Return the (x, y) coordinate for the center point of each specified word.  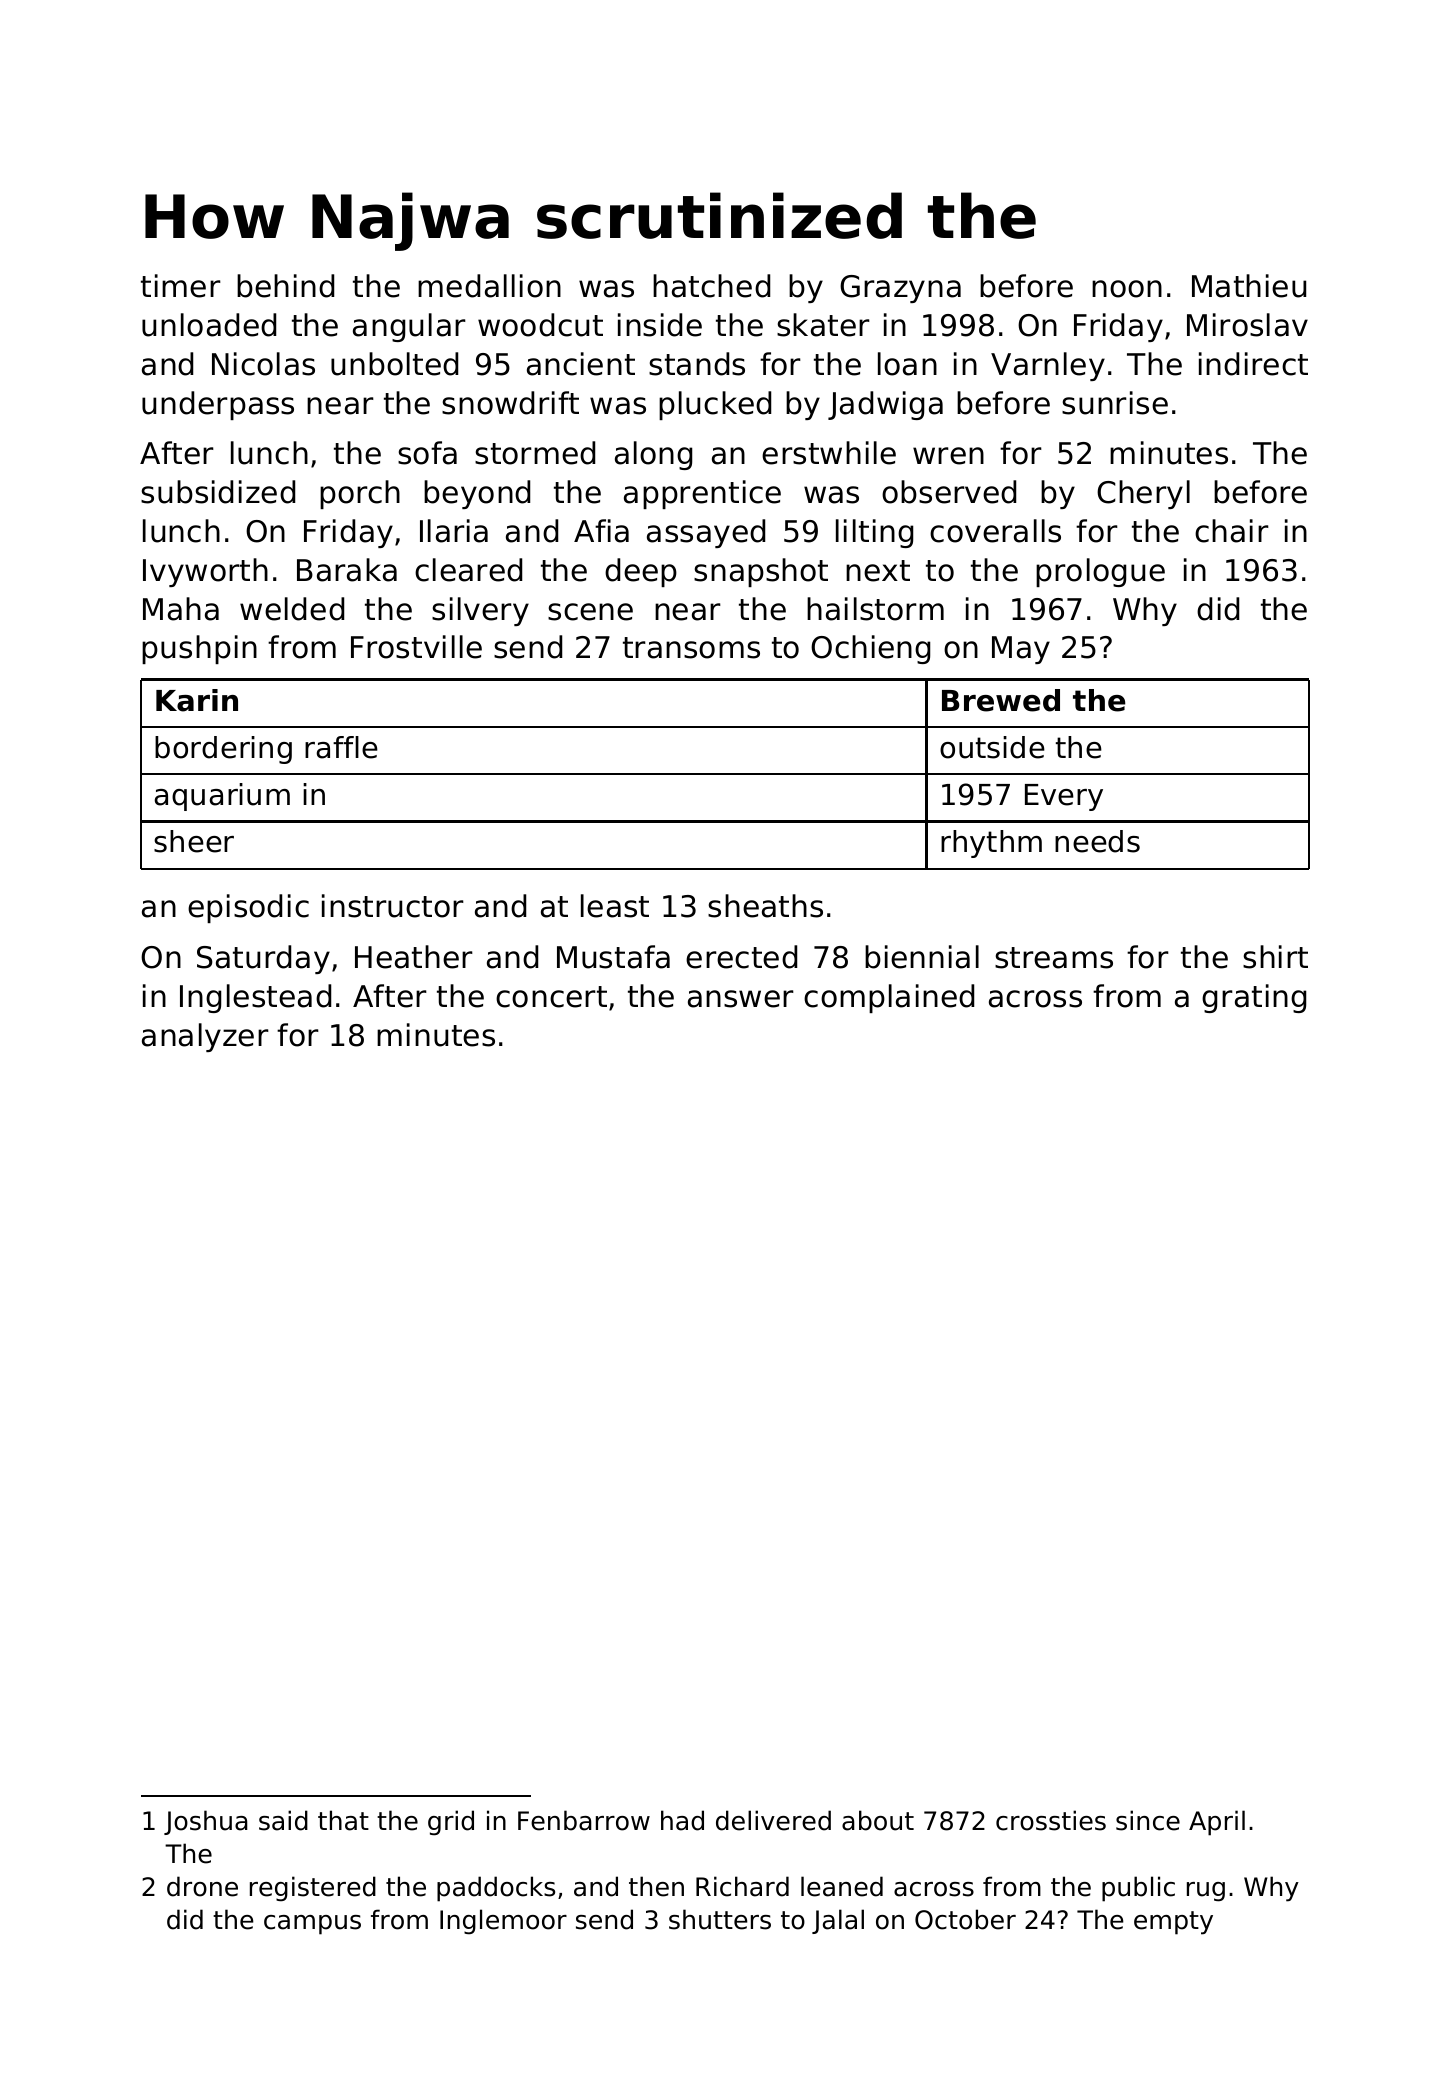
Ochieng (870, 649)
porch (360, 494)
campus (312, 1925)
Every (1064, 797)
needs (1097, 841)
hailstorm (875, 609)
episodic (248, 908)
